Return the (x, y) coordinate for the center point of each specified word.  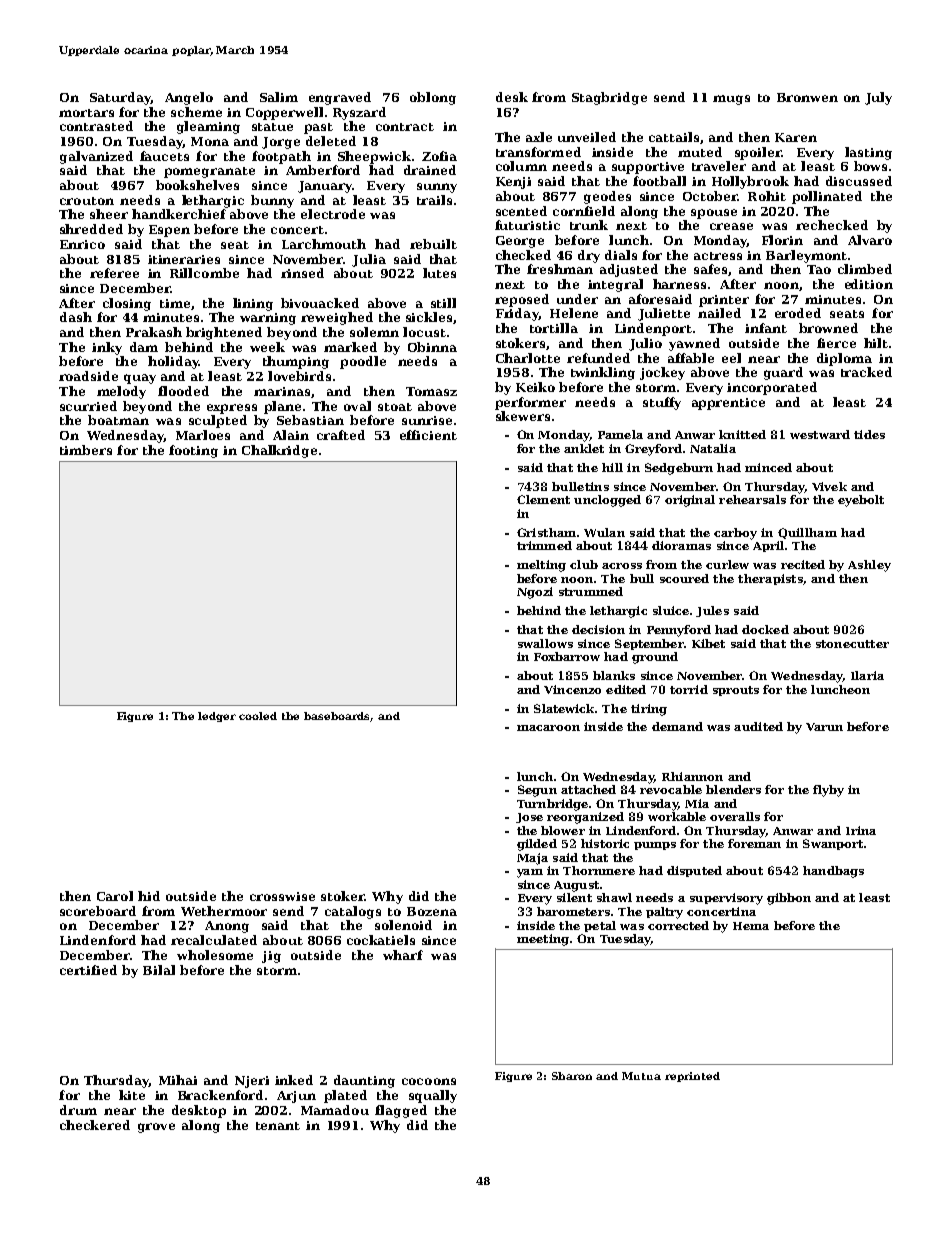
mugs (731, 100)
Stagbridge (609, 98)
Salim (279, 97)
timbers (86, 450)
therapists (770, 579)
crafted (341, 435)
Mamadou (335, 1110)
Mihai (178, 1080)
